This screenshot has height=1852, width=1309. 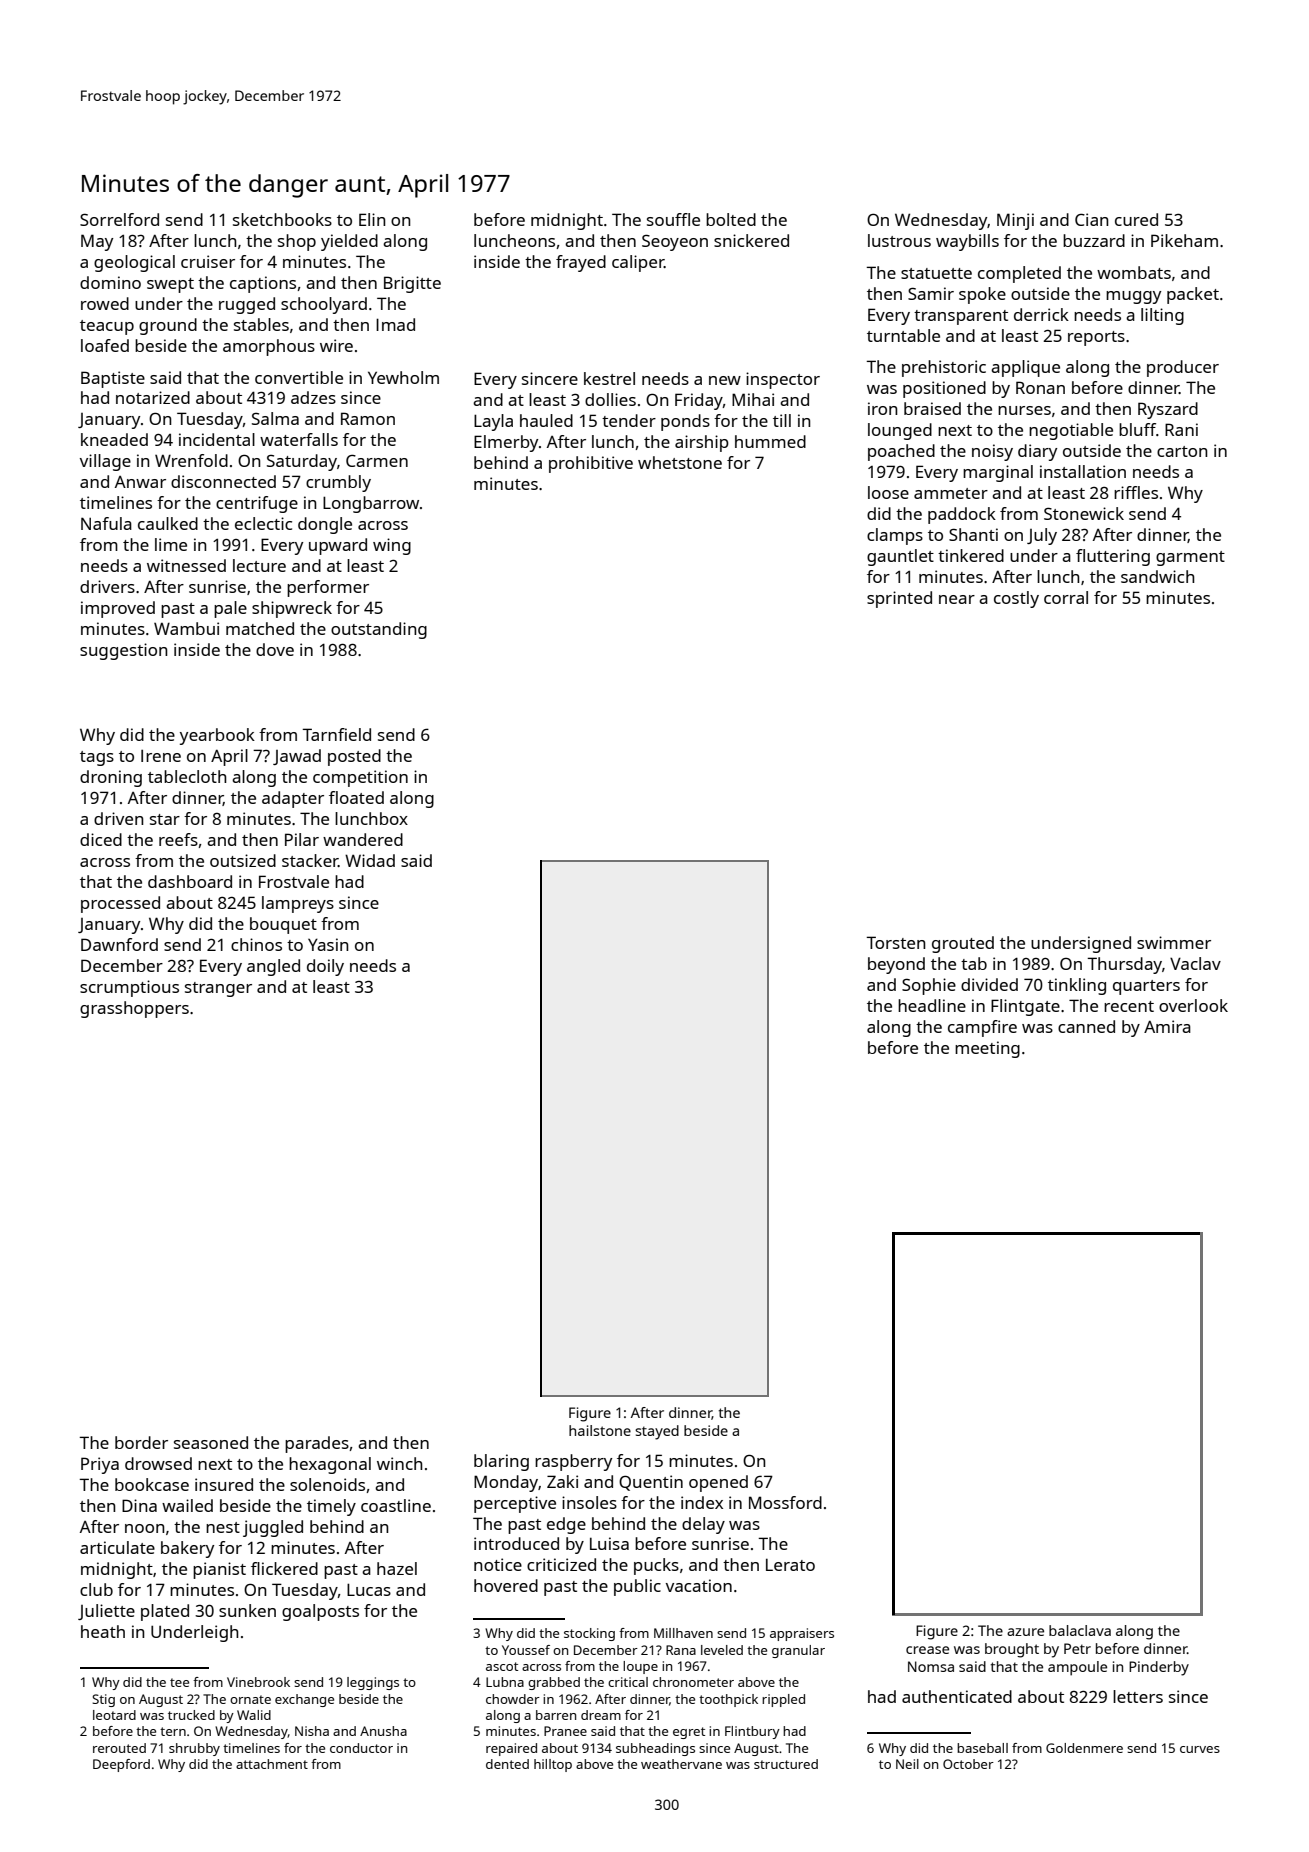 What do you see at coordinates (987, 1049) in the screenshot?
I see `meeting` at bounding box center [987, 1049].
